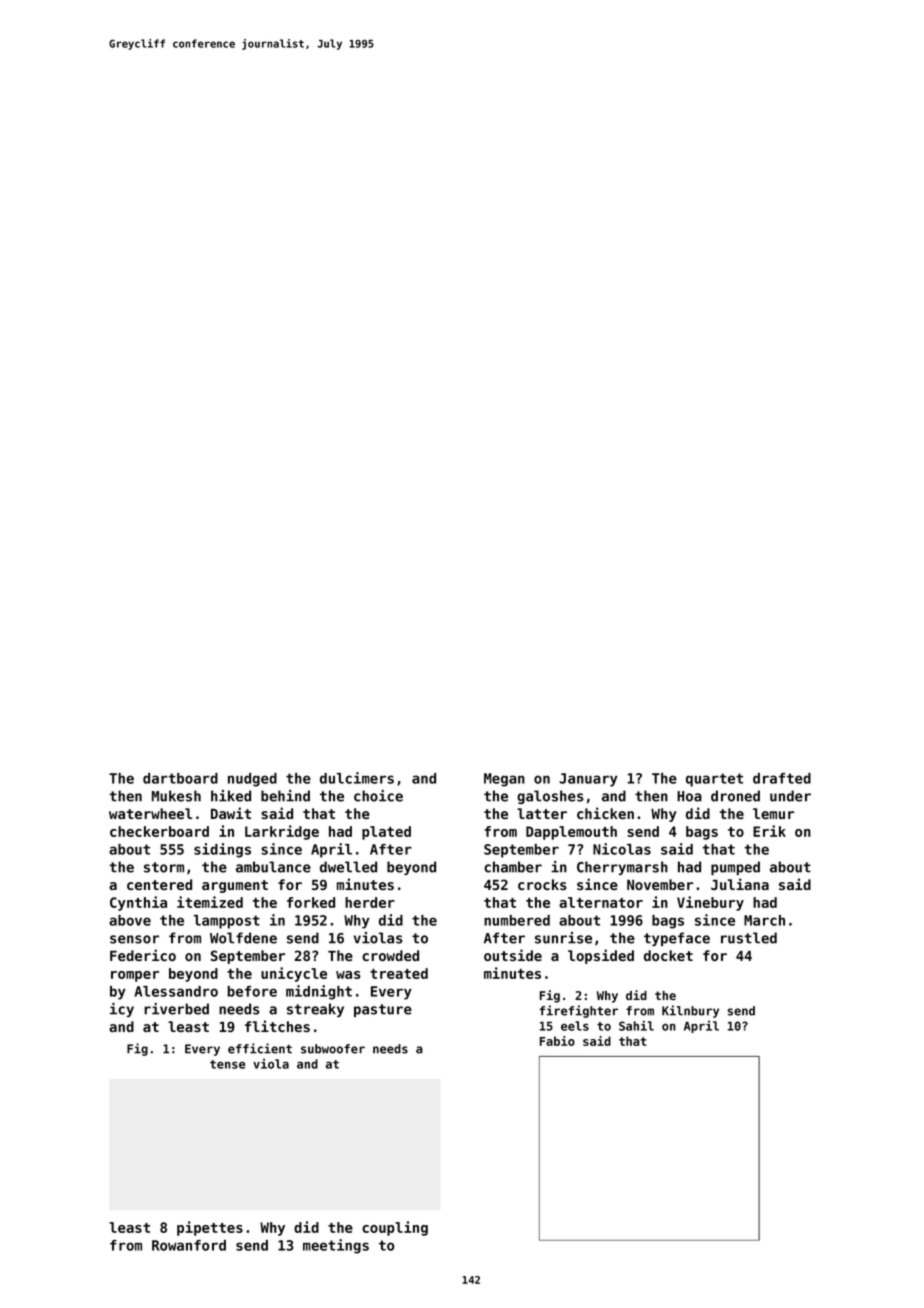 Image resolution: width=924 pixels, height=1308 pixels. Describe the element at coordinates (383, 1010) in the screenshot. I see `pasture` at that location.
